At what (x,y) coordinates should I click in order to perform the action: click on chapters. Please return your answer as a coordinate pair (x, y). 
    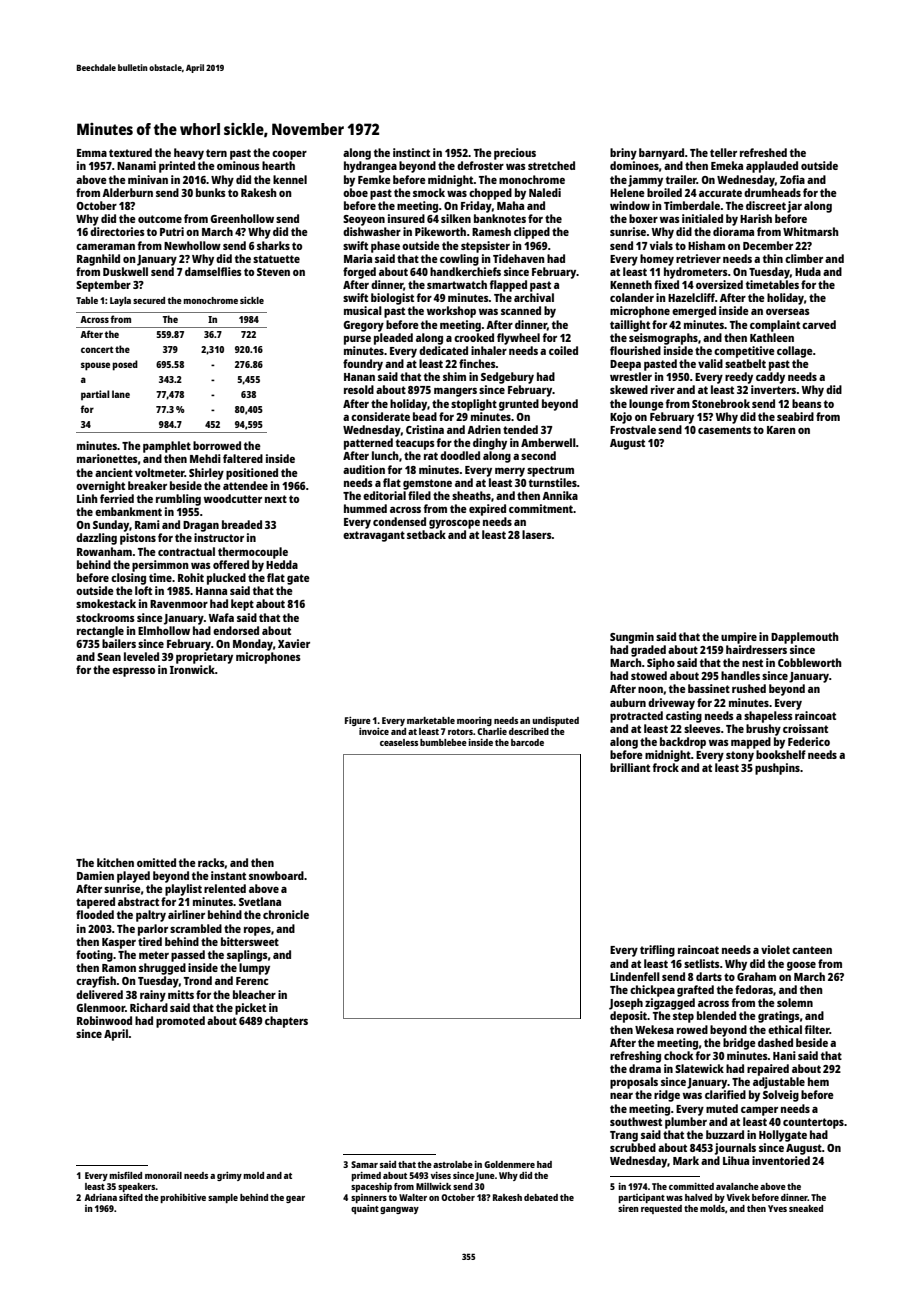
    Looking at the image, I should click on (286, 1022).
